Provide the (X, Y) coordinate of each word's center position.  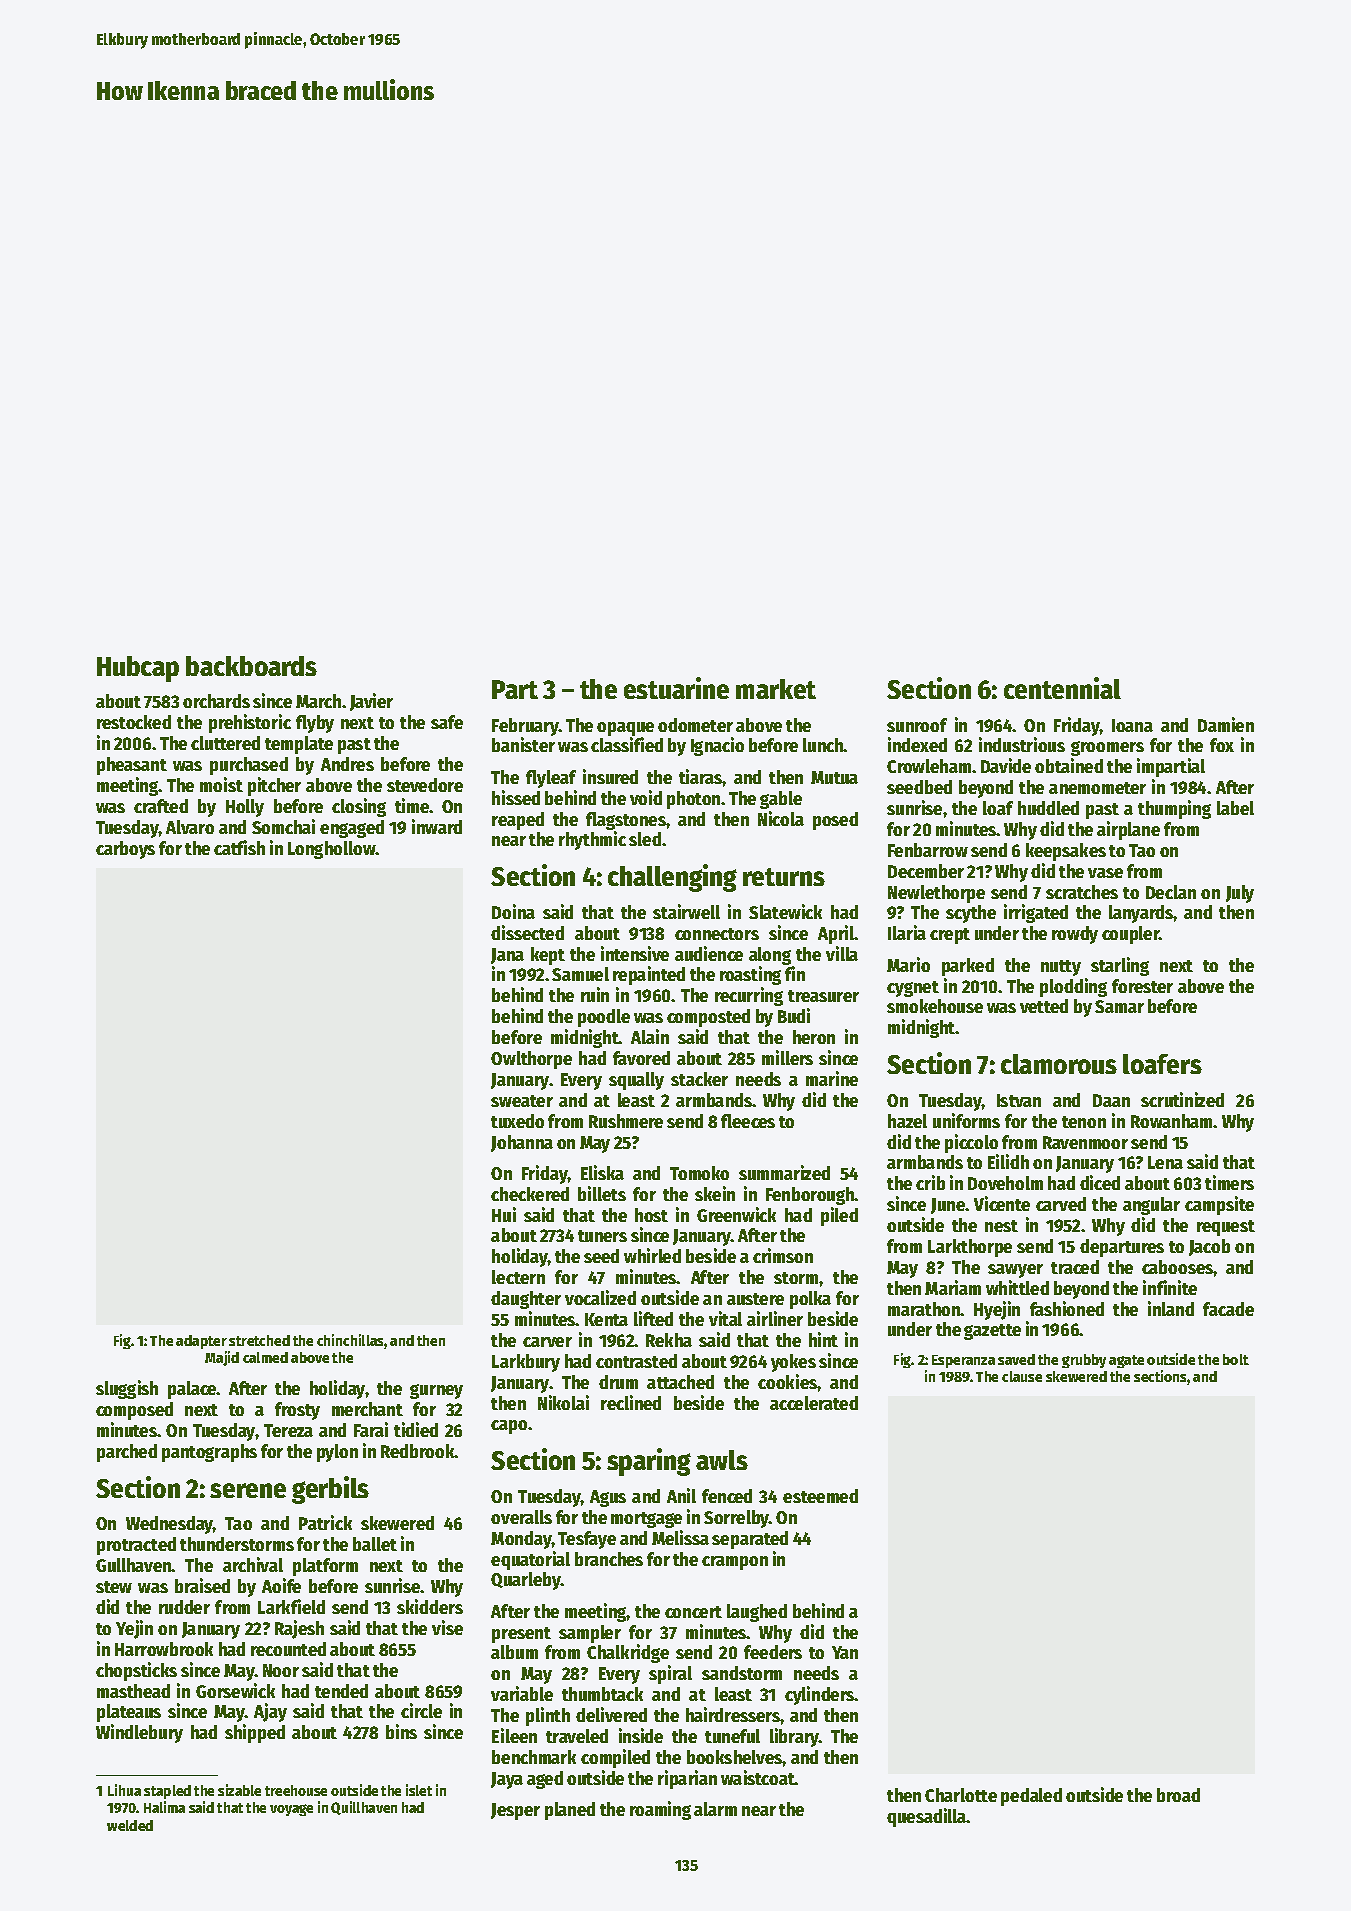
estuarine (676, 688)
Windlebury (139, 1733)
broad (1178, 1795)
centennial (1062, 688)
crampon (735, 1563)
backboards (251, 666)
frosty (297, 1411)
